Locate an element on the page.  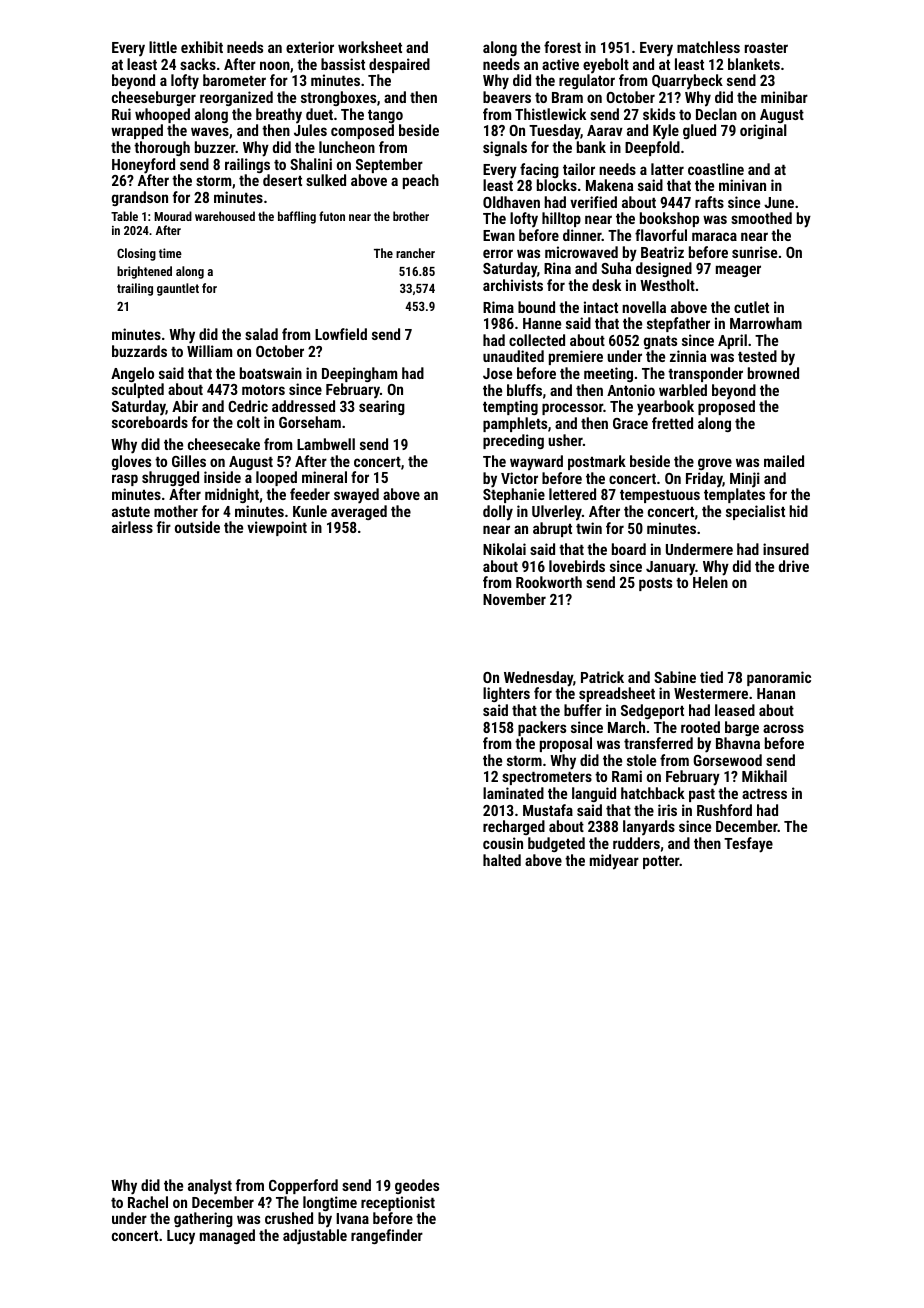
Abir is located at coordinates (185, 406).
